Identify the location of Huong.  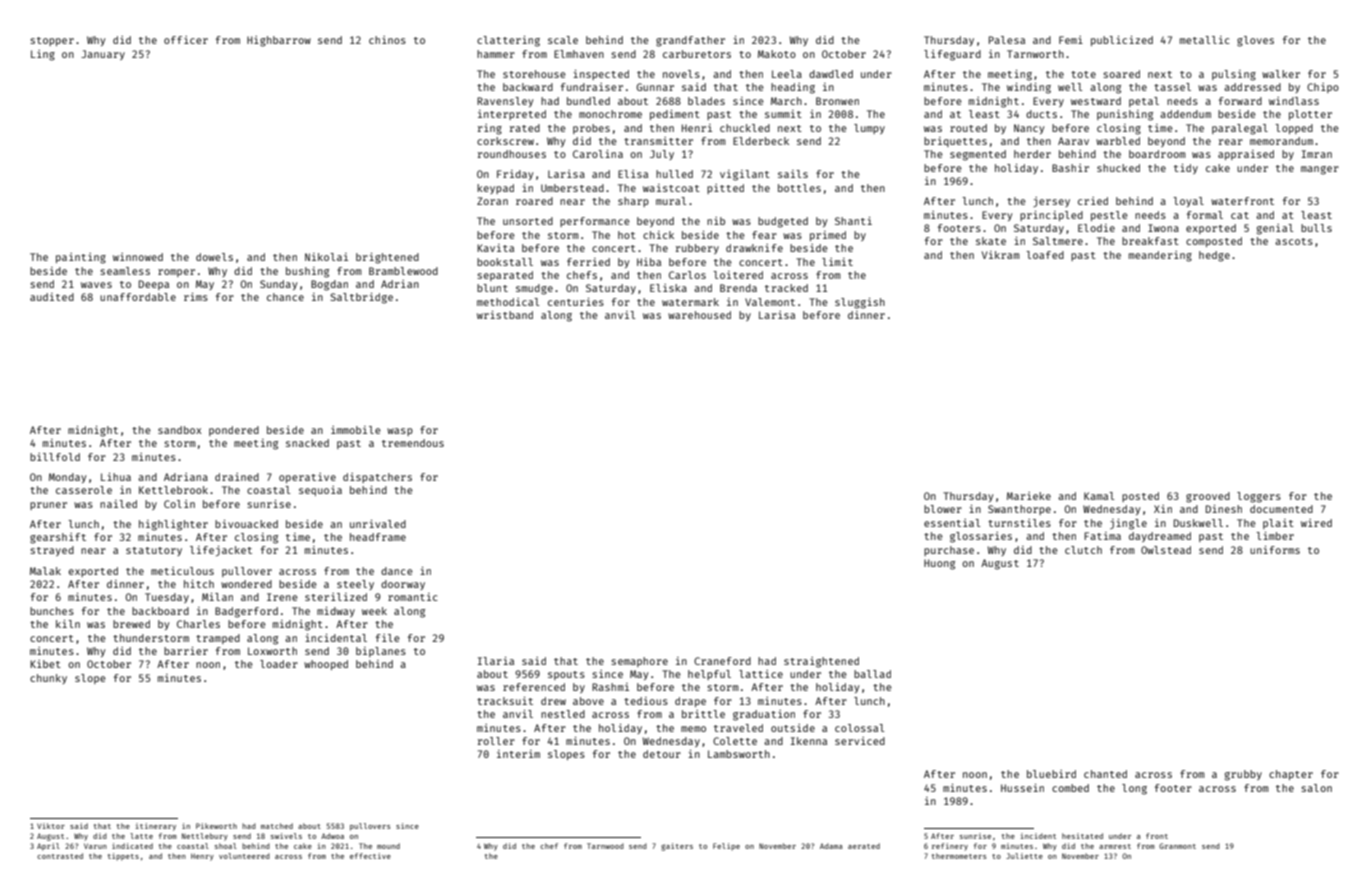
(939, 564).
